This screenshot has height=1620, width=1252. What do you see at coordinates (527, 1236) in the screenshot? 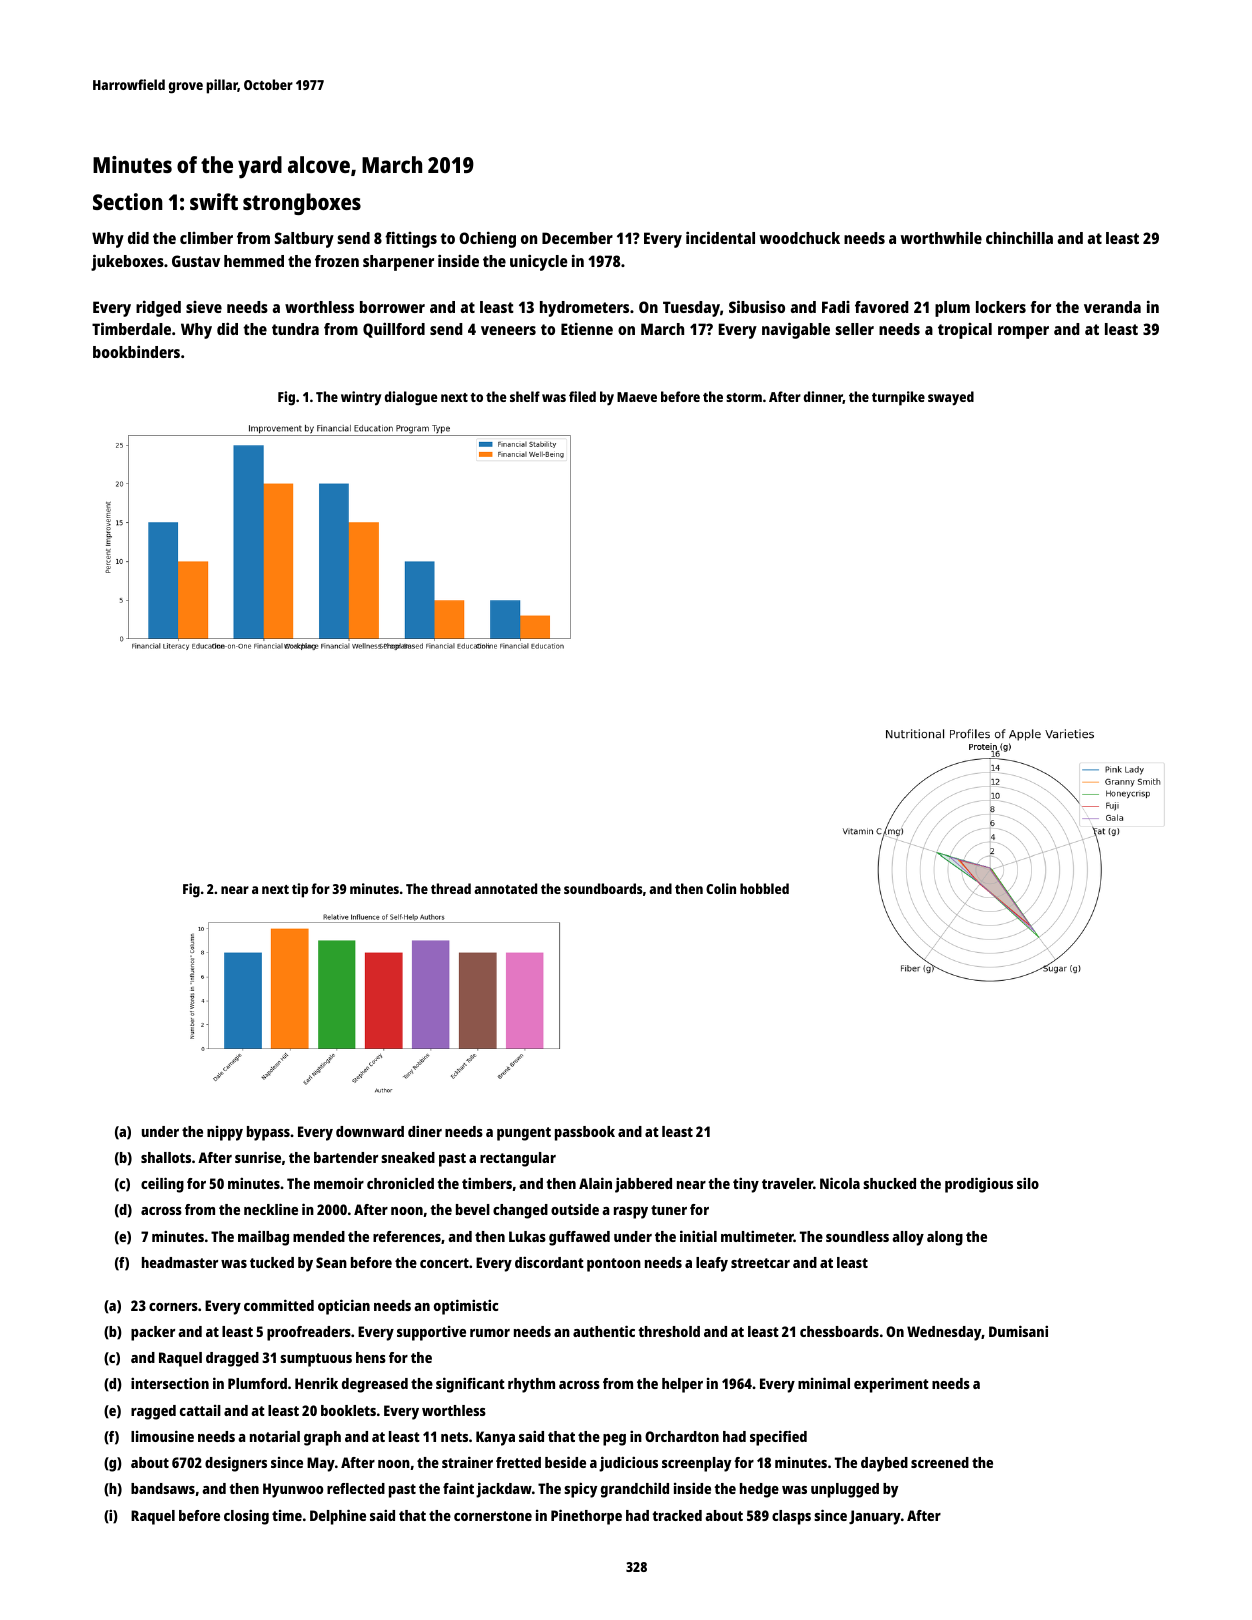
I see `Lukas` at bounding box center [527, 1236].
